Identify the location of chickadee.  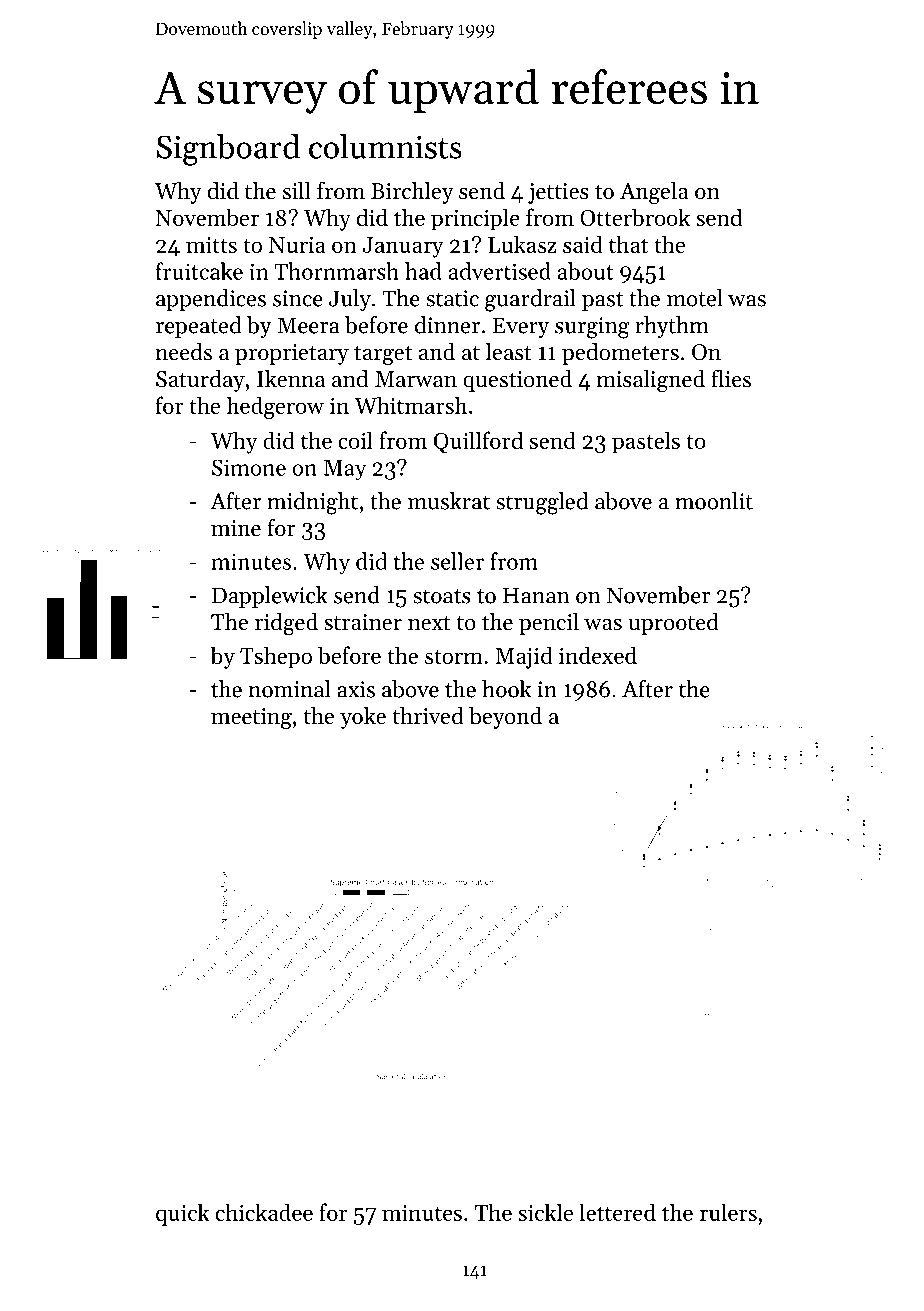
(264, 1212).
